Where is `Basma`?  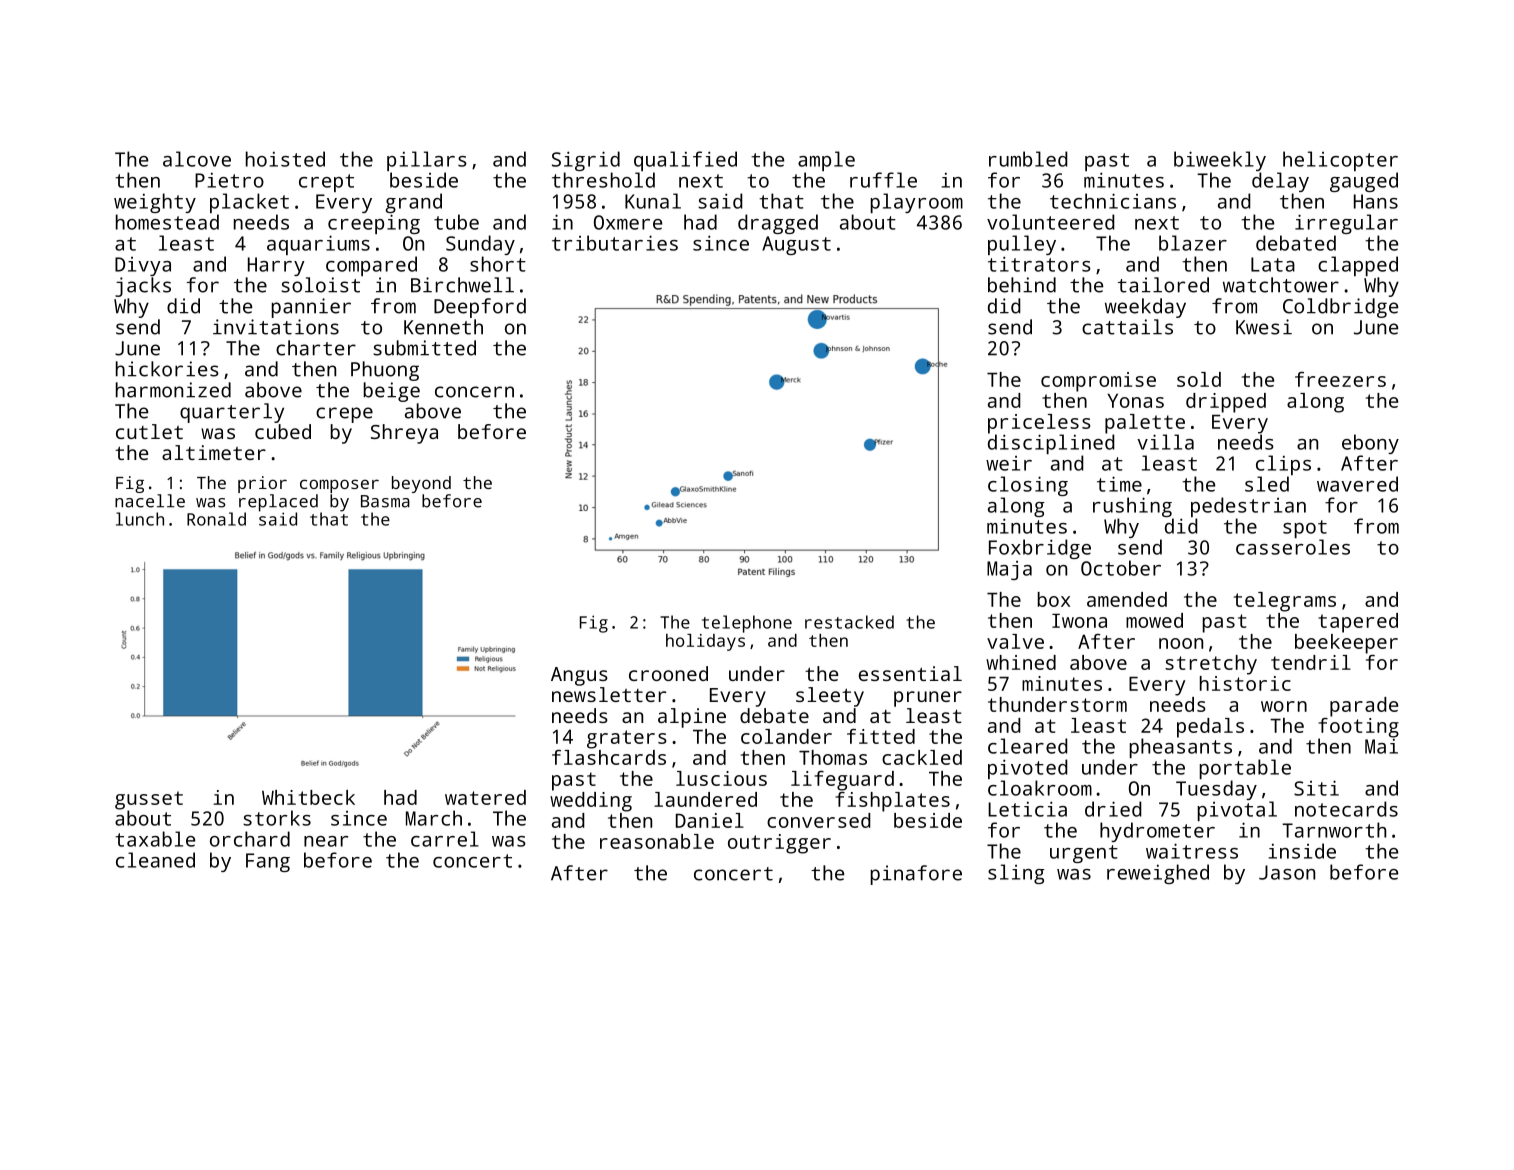
Basma is located at coordinates (385, 501).
